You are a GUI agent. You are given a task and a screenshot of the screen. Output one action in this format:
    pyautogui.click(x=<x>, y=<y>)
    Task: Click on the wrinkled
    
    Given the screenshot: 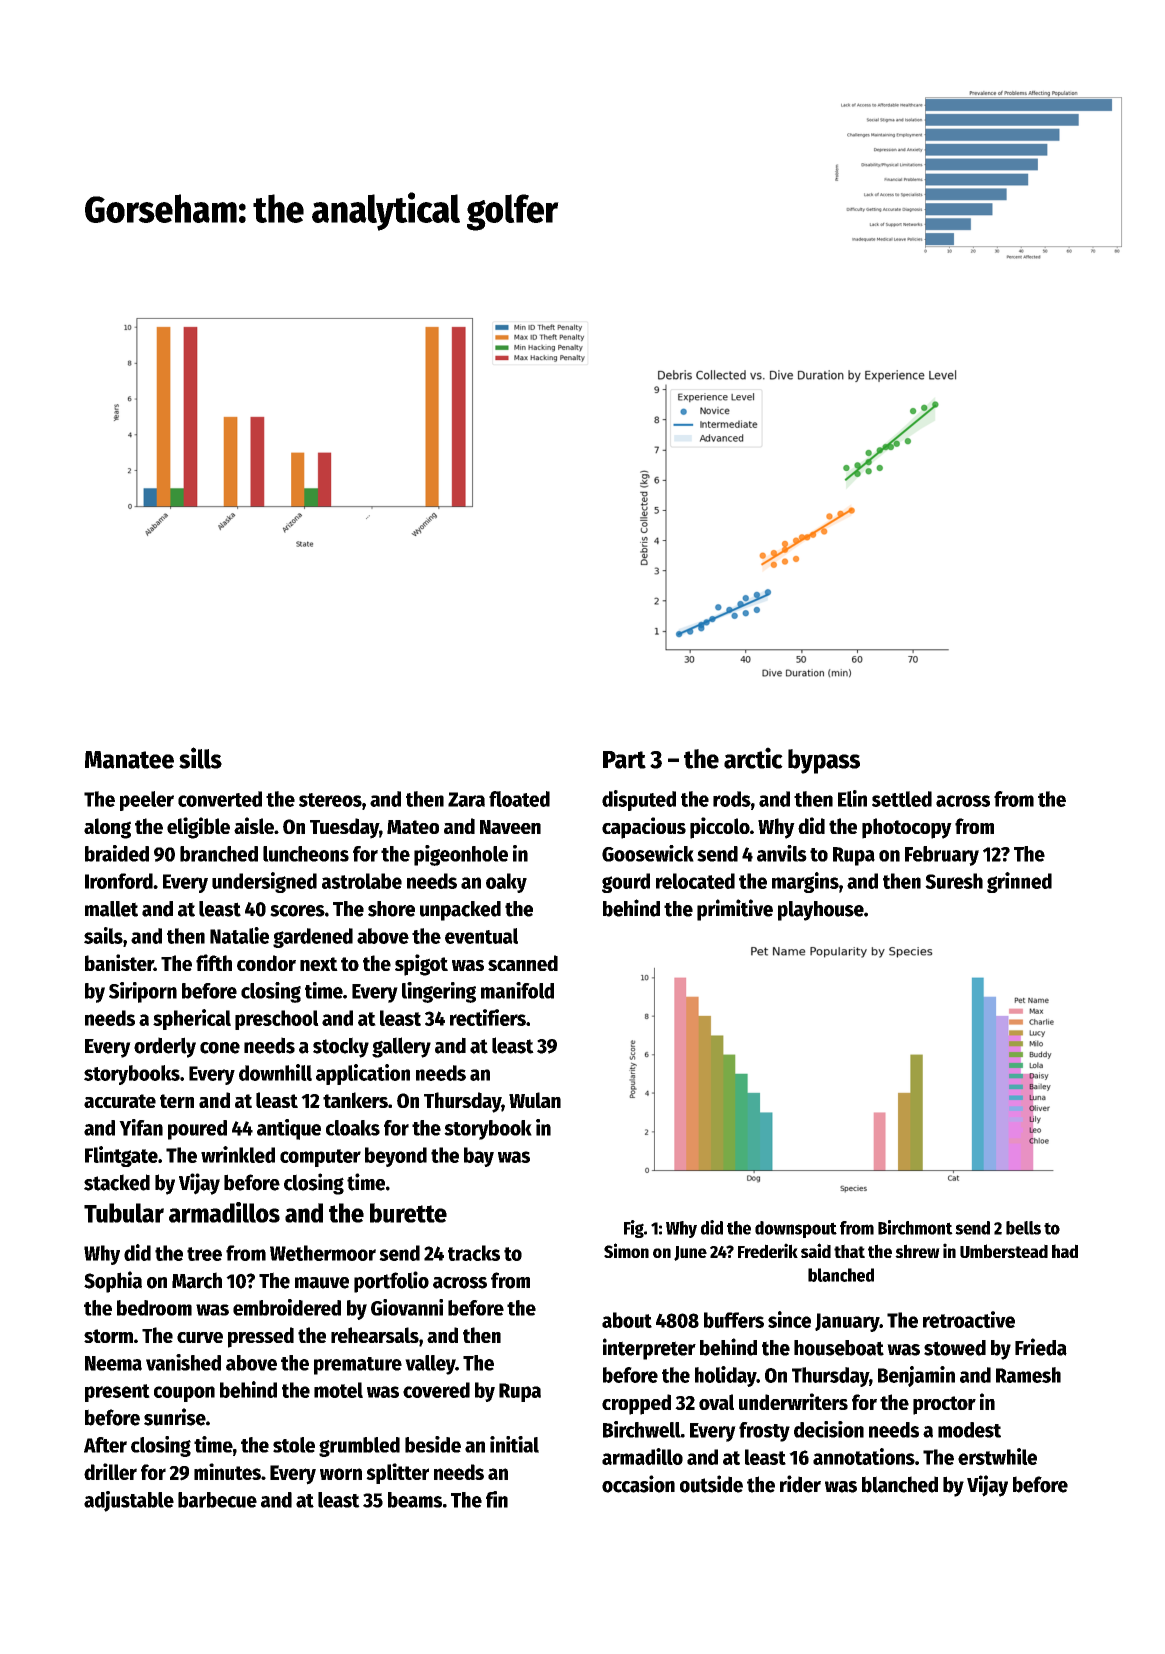 What is the action you would take?
    pyautogui.click(x=238, y=1154)
